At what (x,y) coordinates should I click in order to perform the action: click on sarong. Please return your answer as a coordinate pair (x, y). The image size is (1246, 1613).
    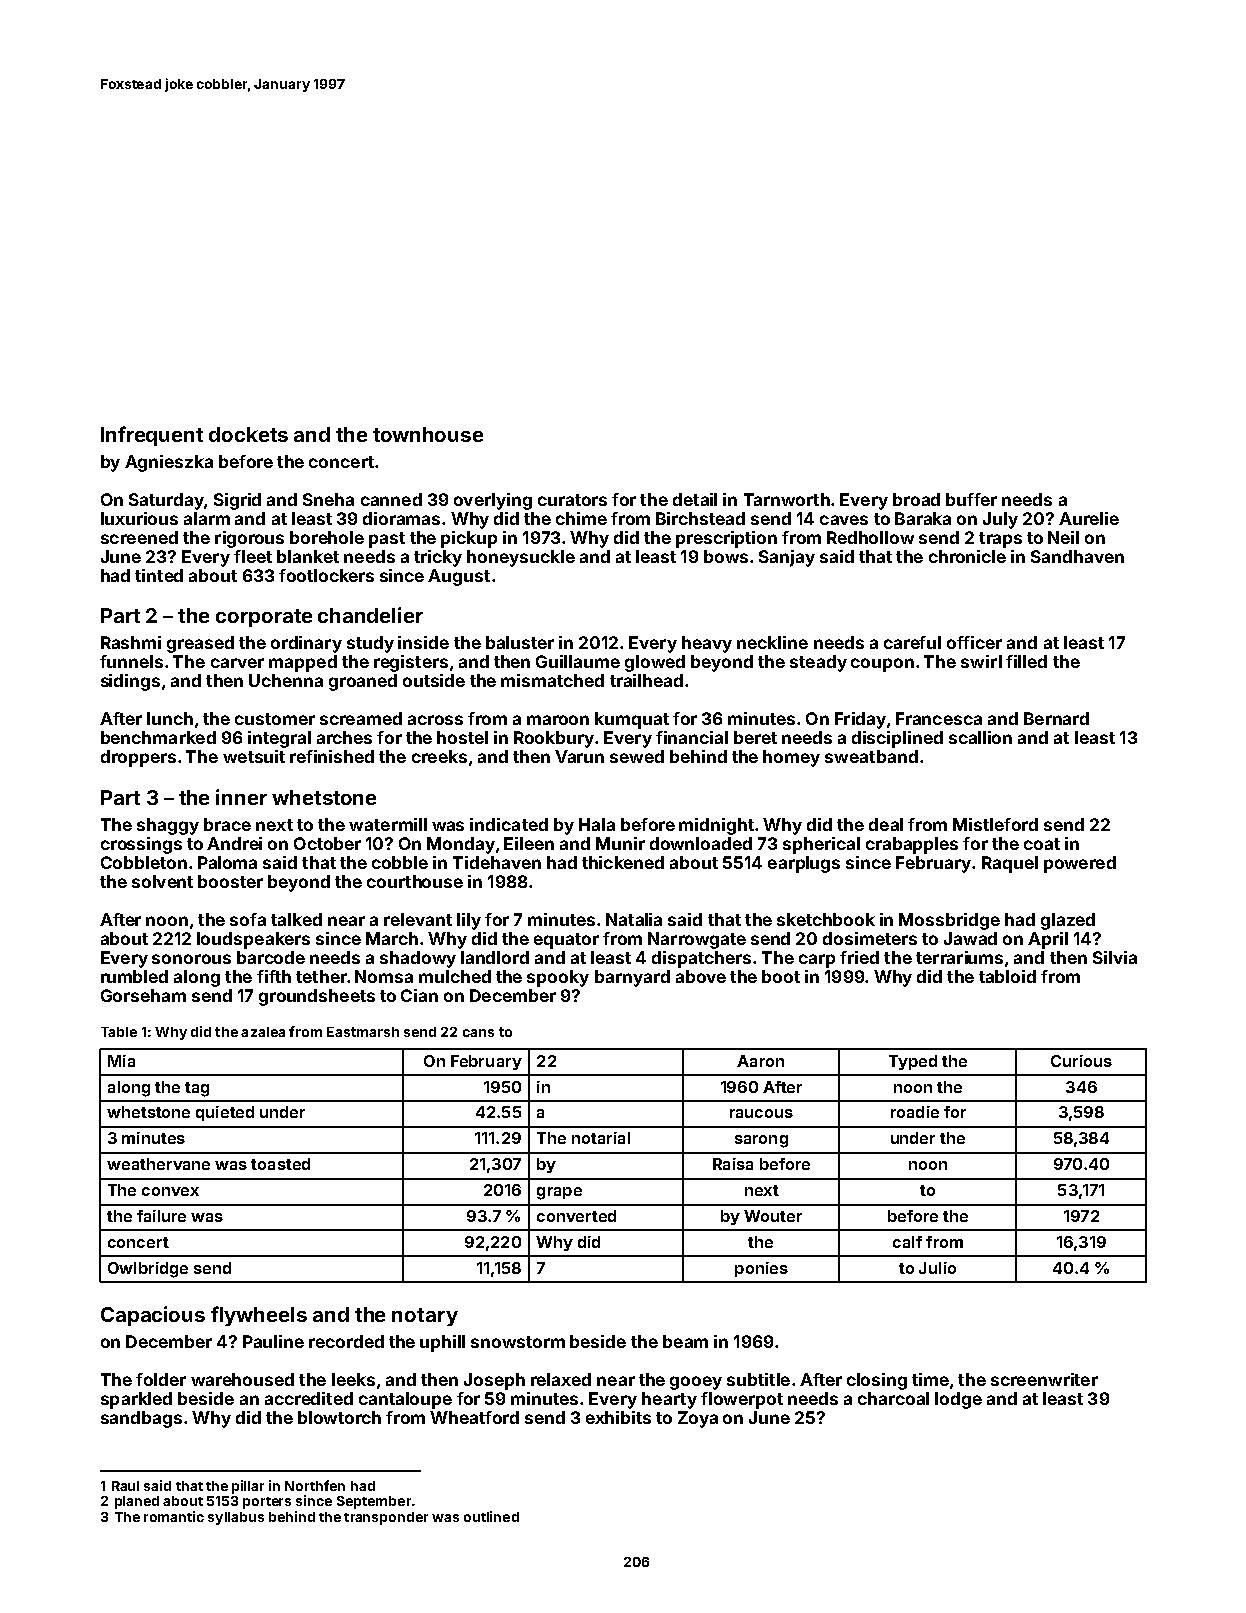
    Looking at the image, I should click on (761, 1141).
